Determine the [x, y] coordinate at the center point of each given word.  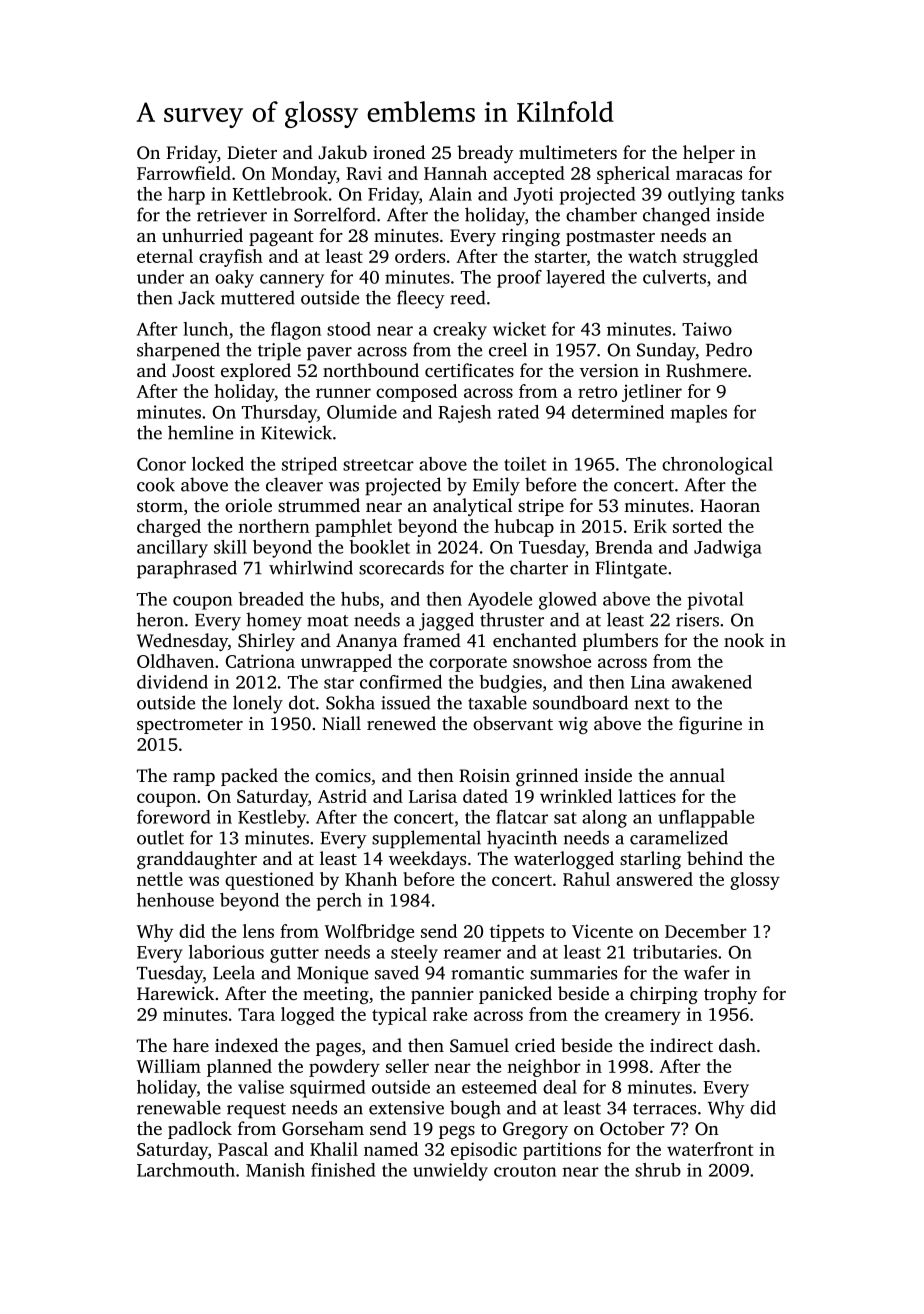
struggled [720, 258]
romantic [487, 973]
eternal [165, 256]
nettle [160, 879]
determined [618, 412]
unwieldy [450, 1172]
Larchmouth [186, 1170]
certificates [469, 370]
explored [256, 372]
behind [715, 858]
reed [467, 297]
